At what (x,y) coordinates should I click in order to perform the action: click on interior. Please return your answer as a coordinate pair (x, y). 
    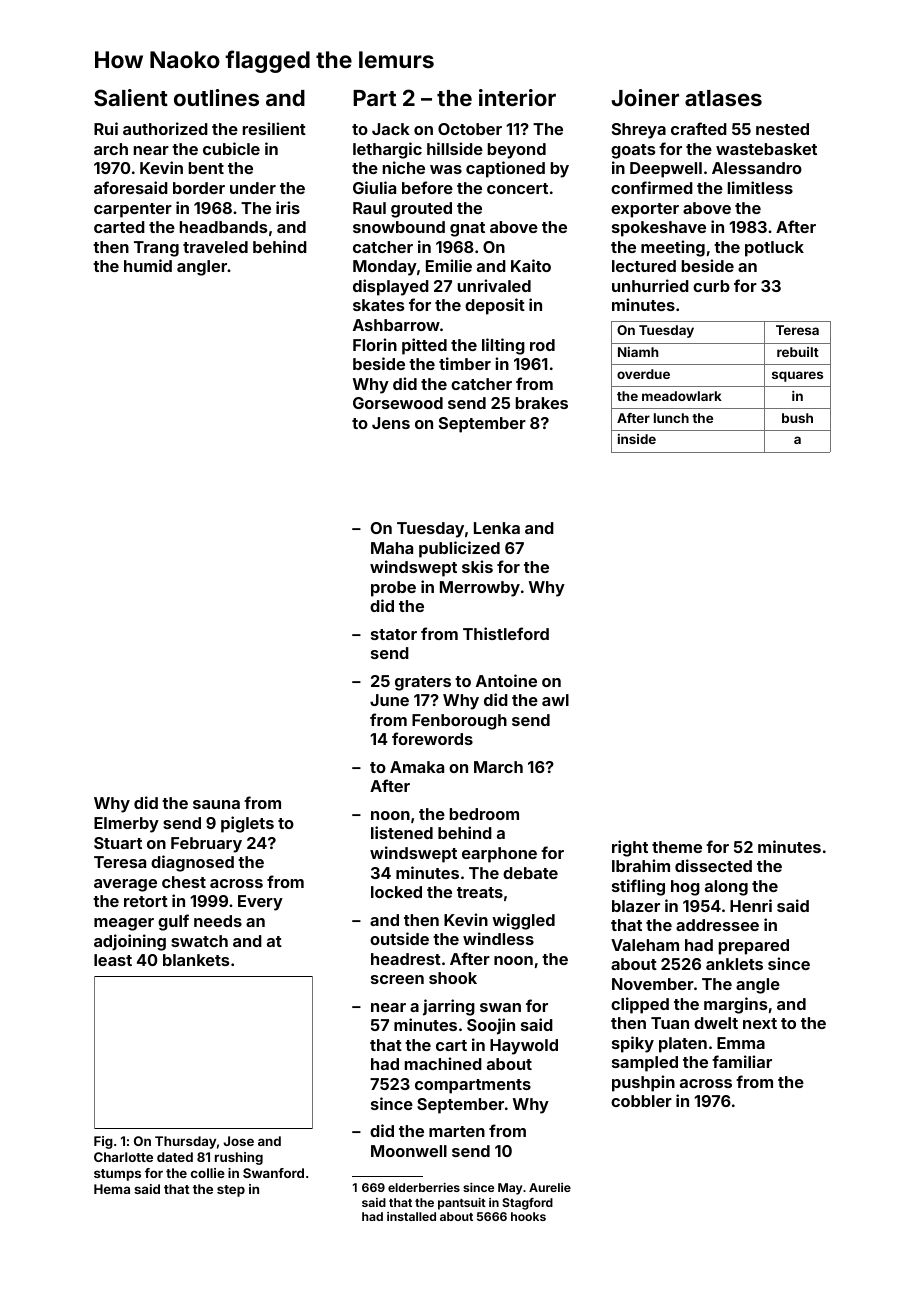
    Looking at the image, I should click on (517, 97).
